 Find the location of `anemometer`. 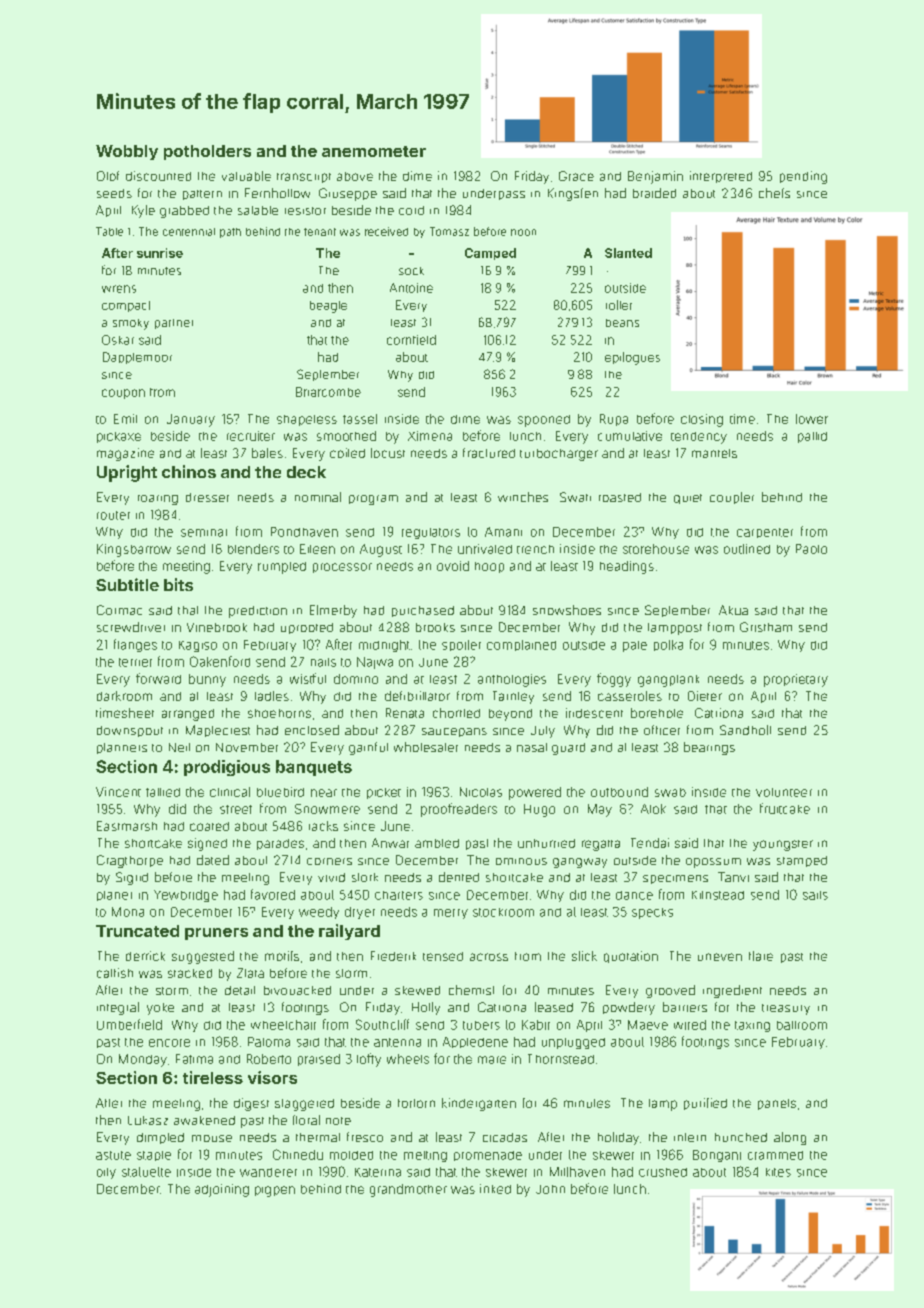

anemometer is located at coordinates (374, 151).
